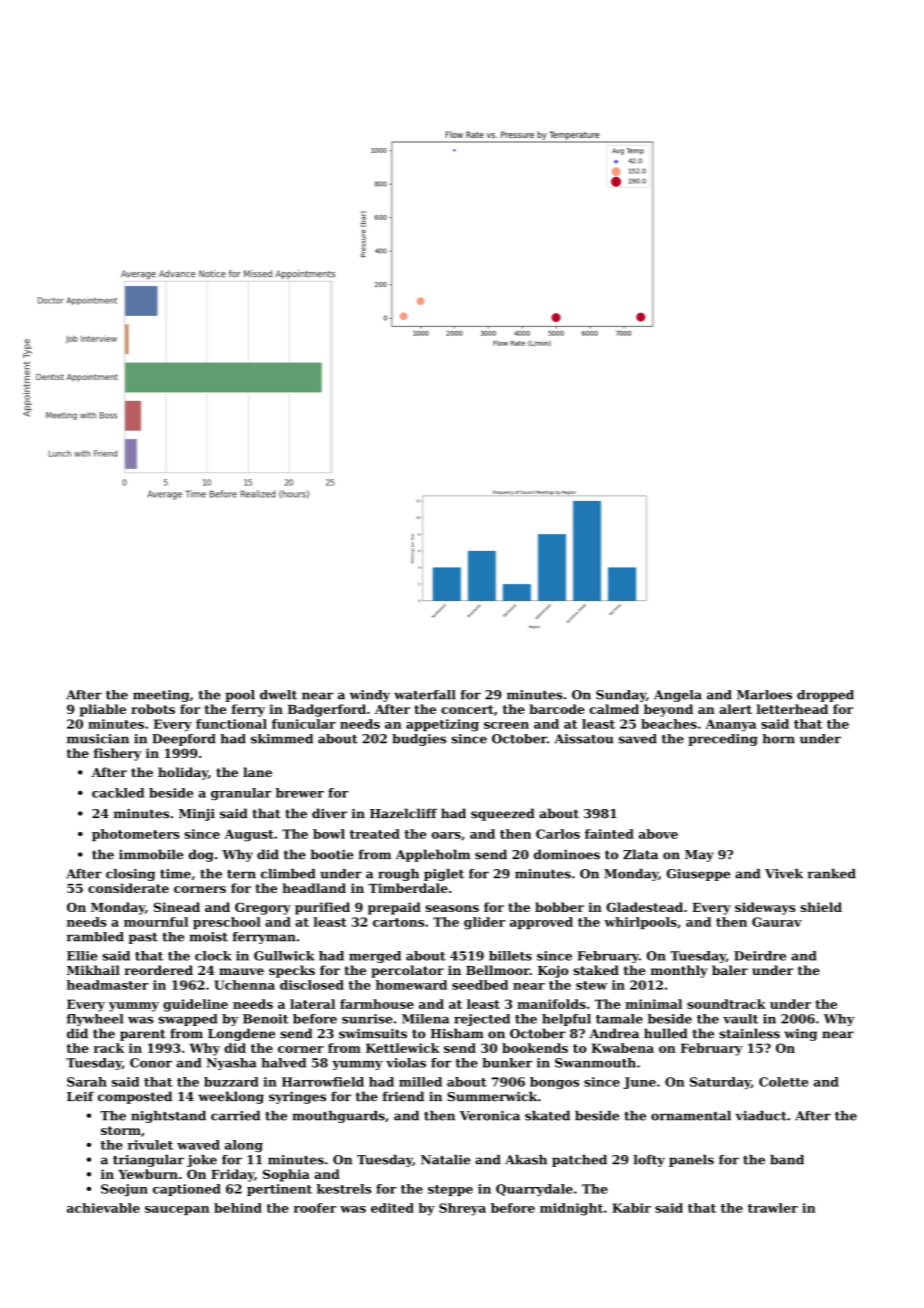  I want to click on tern, so click(241, 874).
